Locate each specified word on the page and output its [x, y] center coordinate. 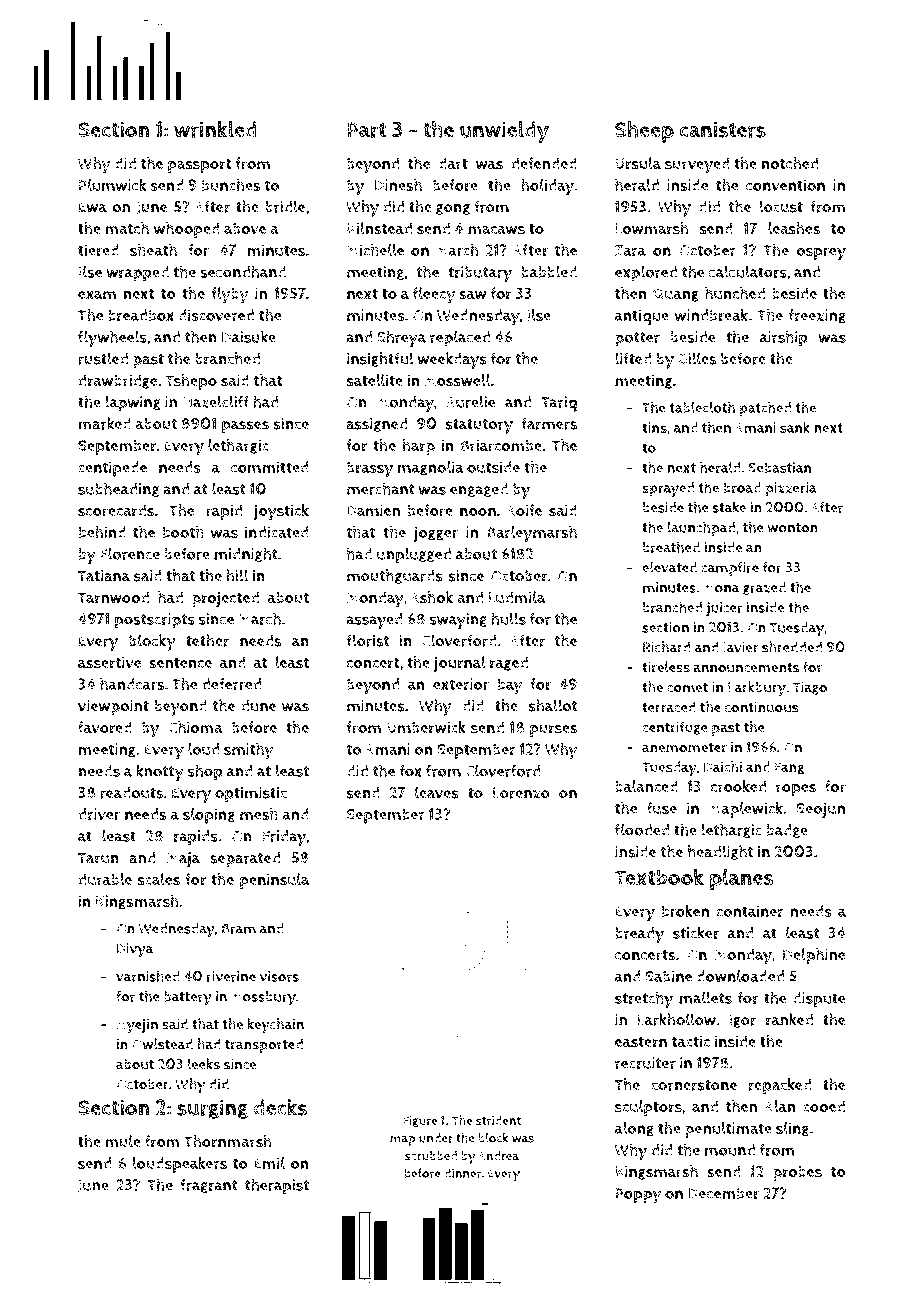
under [436, 1138]
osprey [821, 253]
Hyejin [137, 1026]
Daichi [723, 767]
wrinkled [215, 129]
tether [207, 640]
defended [544, 163]
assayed [374, 621]
